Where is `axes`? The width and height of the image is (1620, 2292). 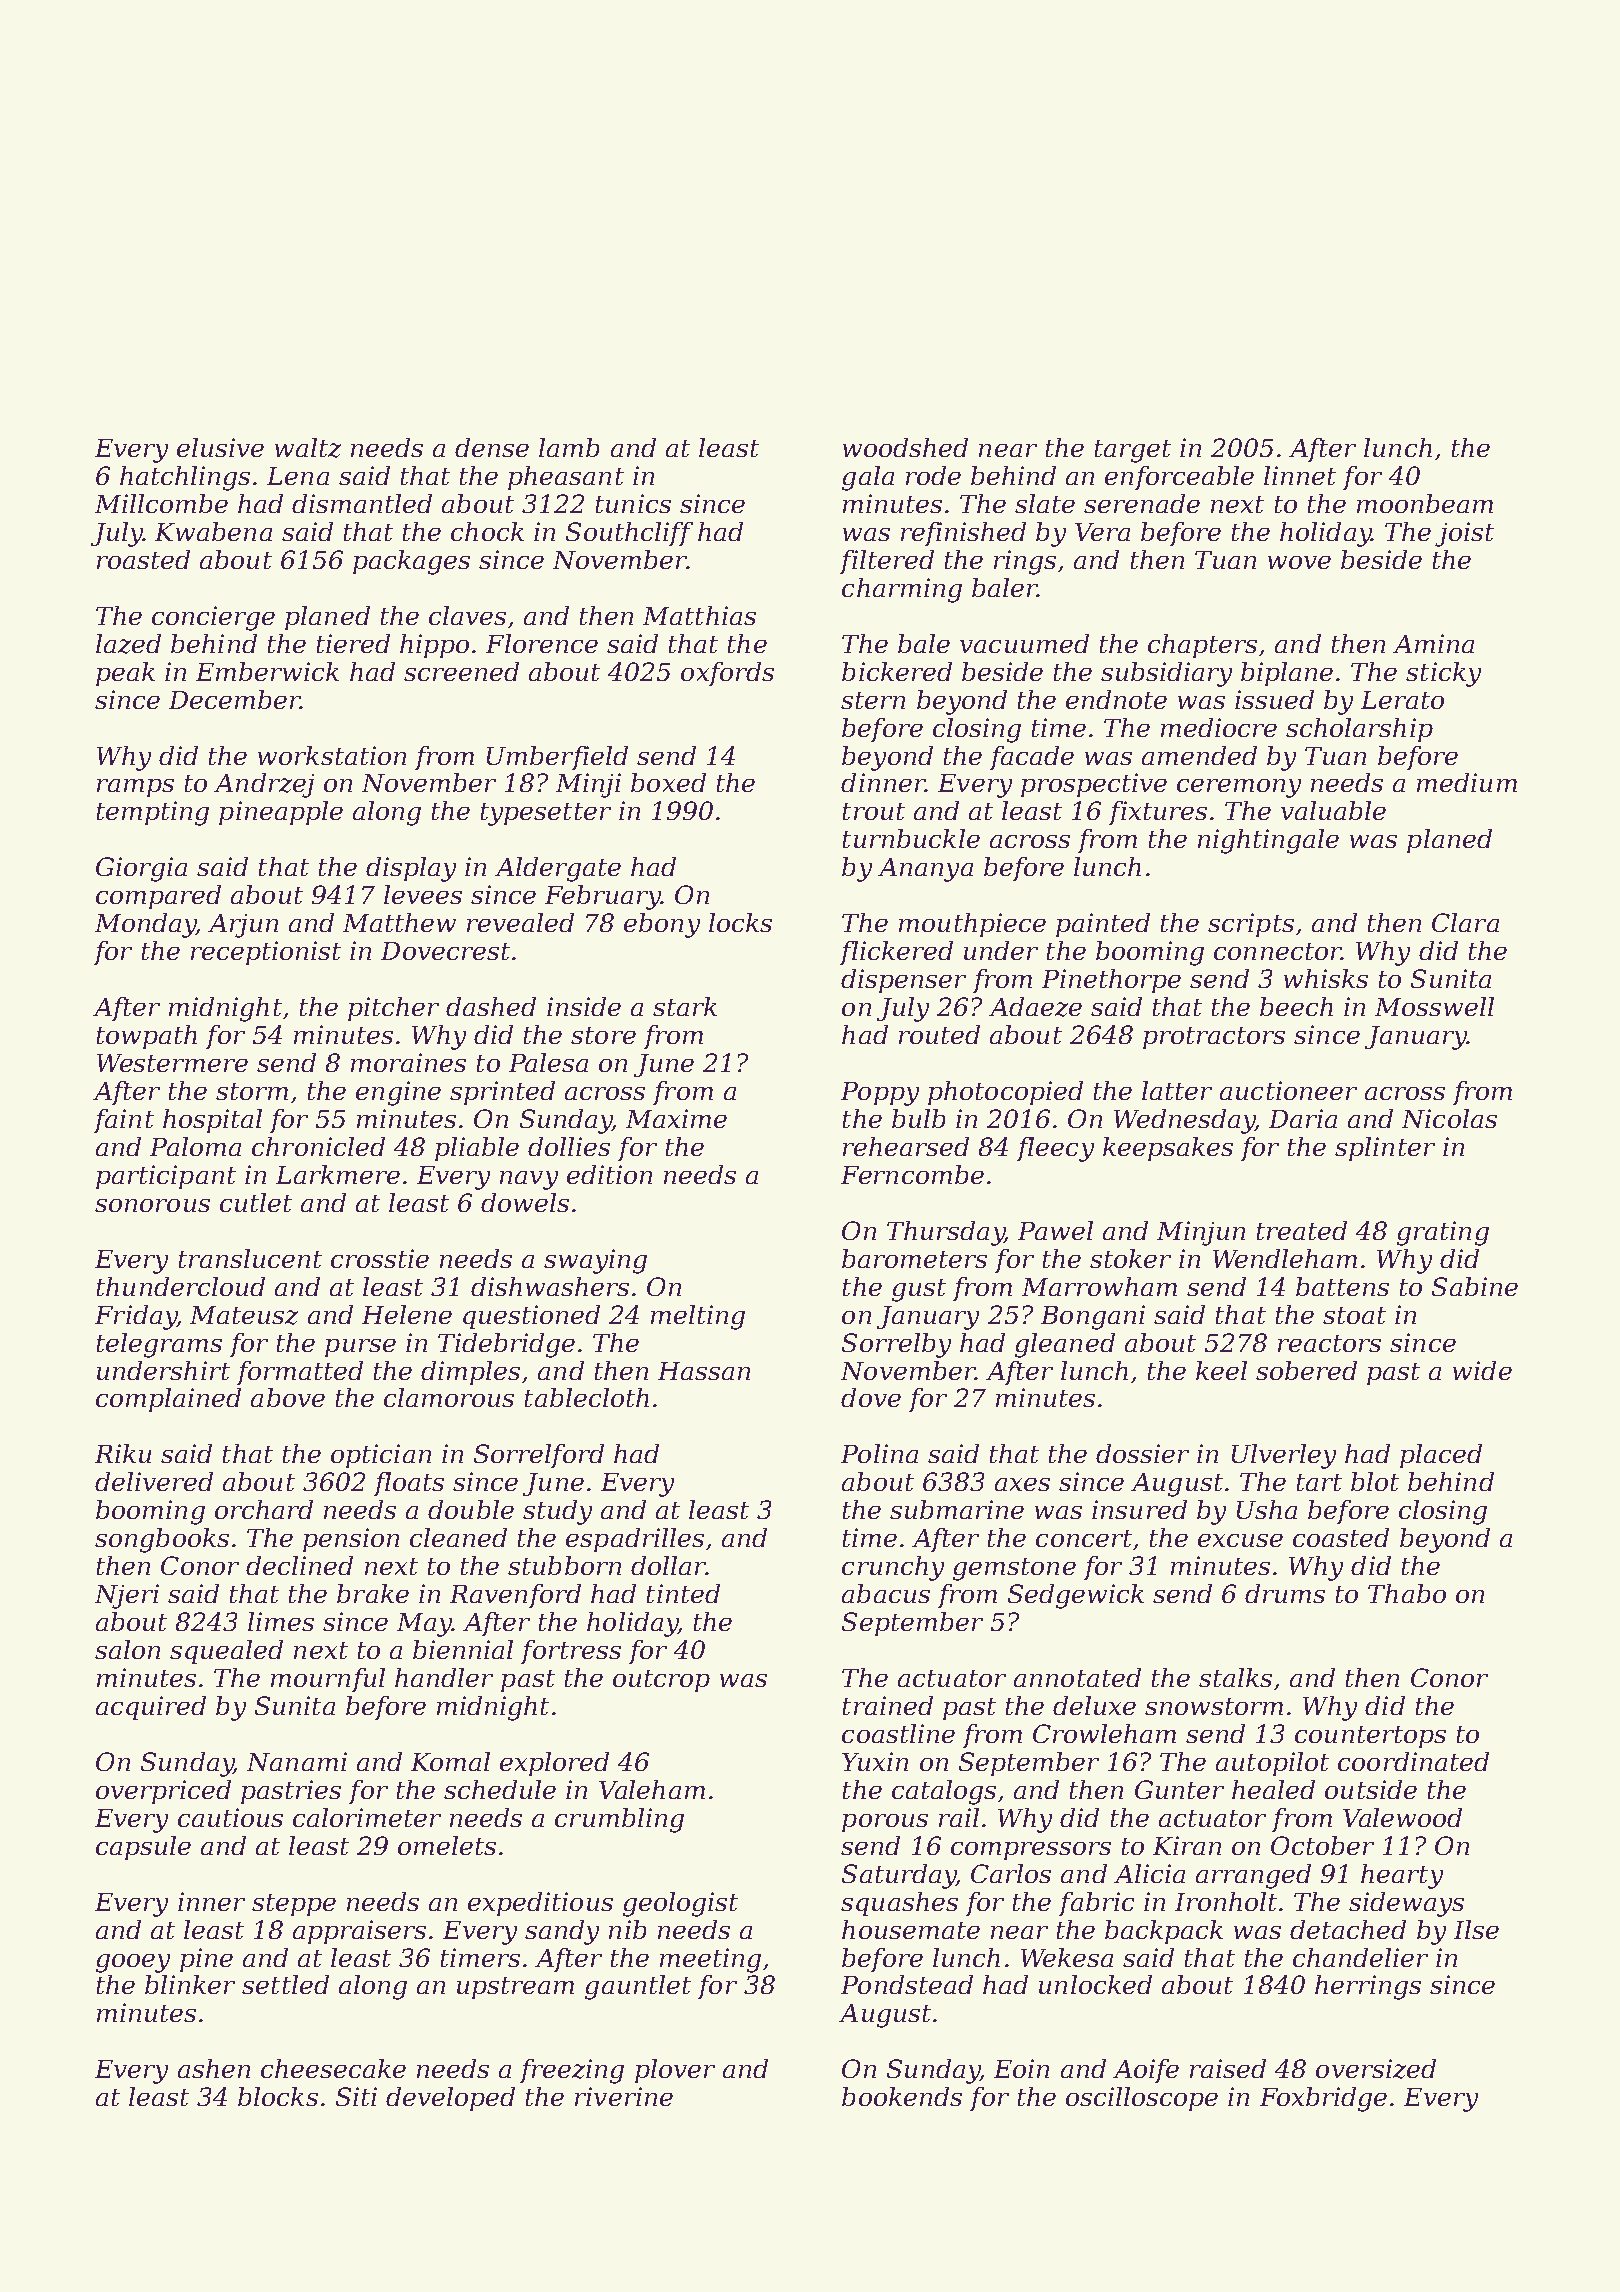 axes is located at coordinates (1022, 1484).
